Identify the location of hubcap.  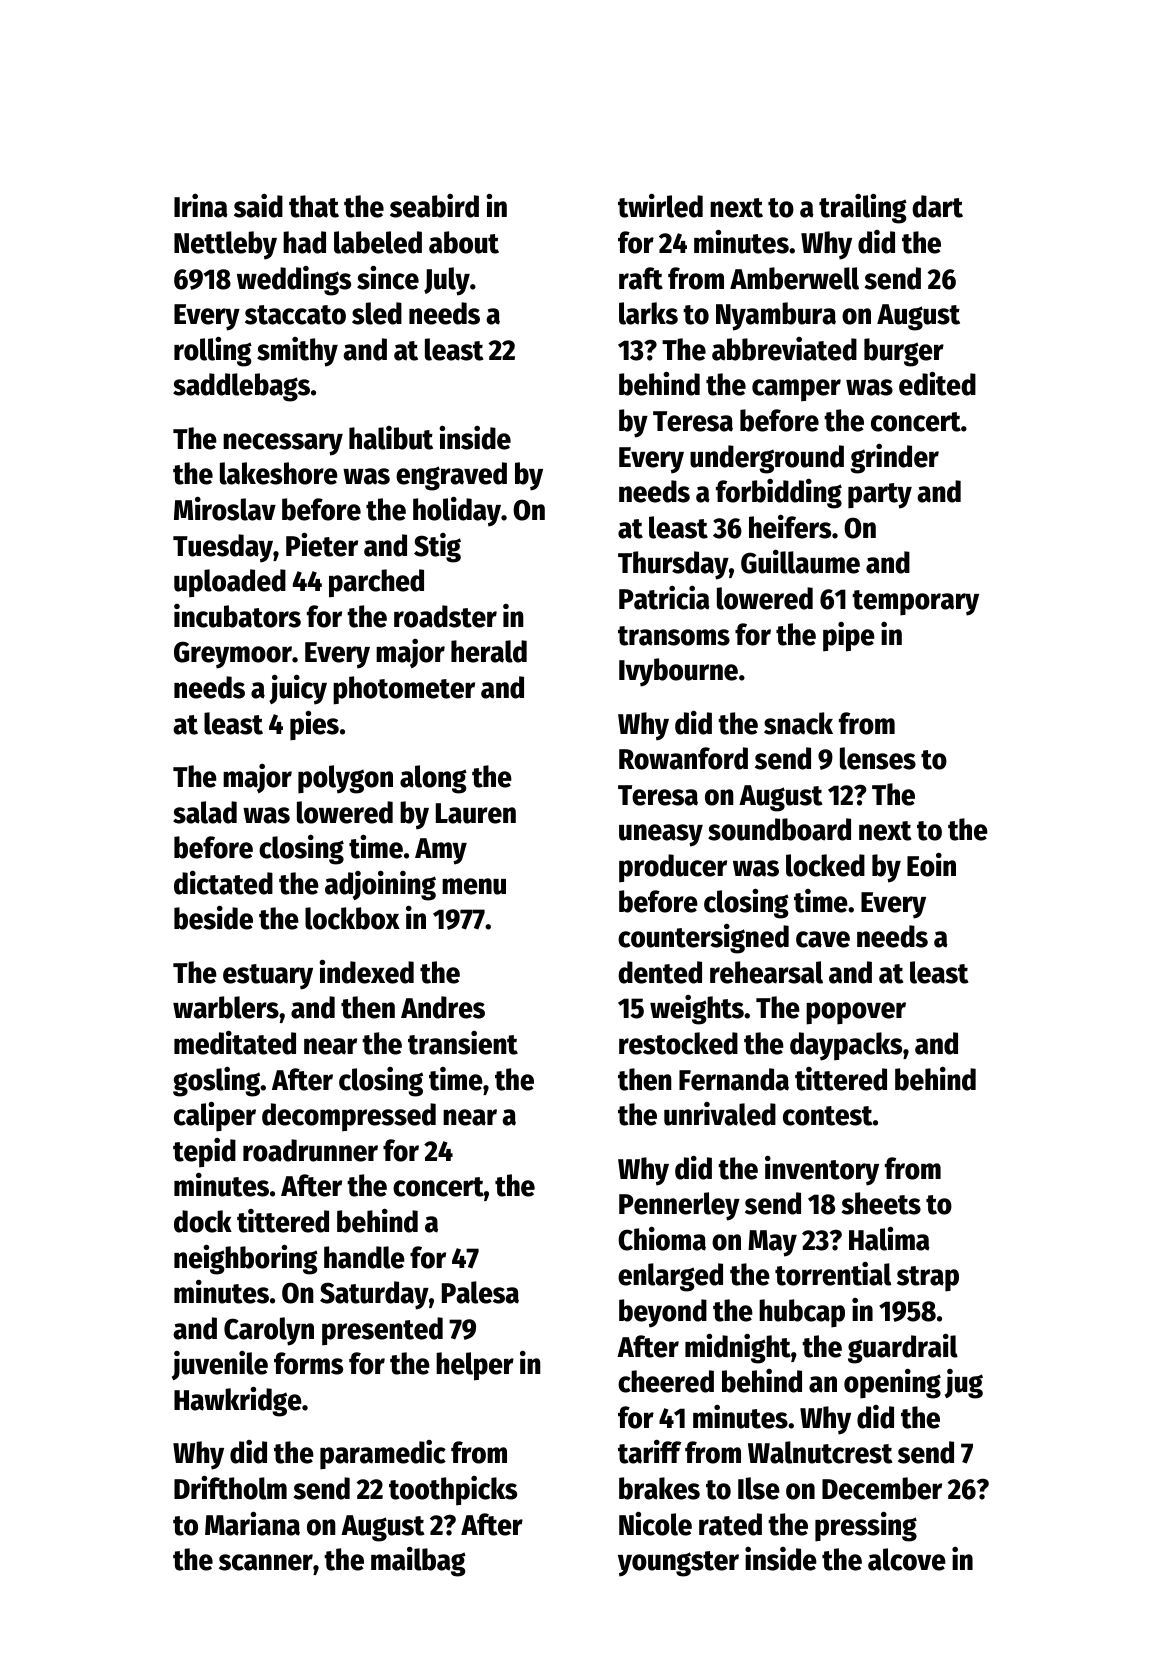
(802, 1313).
